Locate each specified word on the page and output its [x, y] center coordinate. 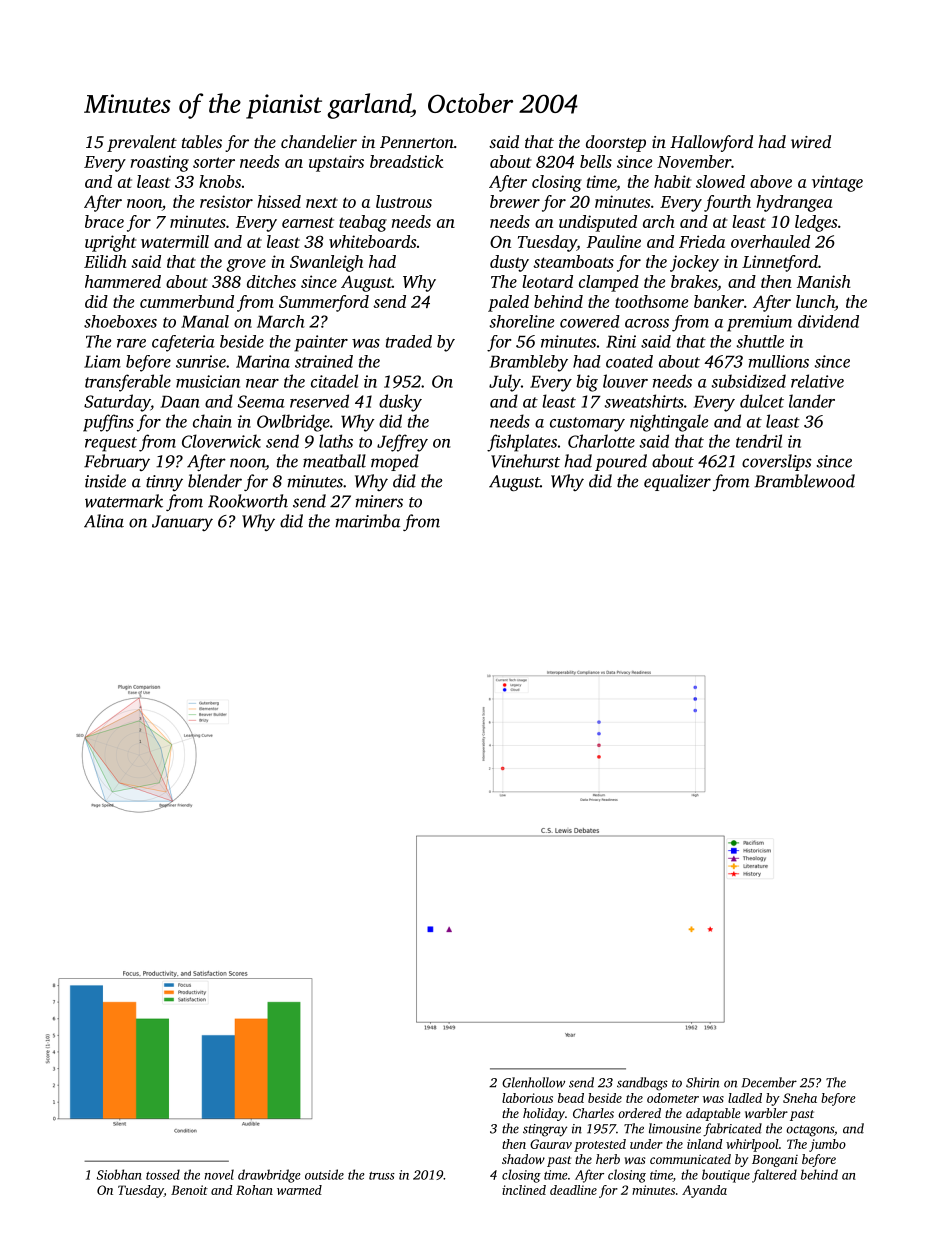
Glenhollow [533, 1082]
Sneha [800, 1098]
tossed [163, 1174]
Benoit [189, 1190]
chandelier [319, 141]
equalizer [677, 482]
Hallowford [711, 143]
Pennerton [417, 142]
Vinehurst [525, 461]
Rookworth [248, 501]
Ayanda [704, 1191]
